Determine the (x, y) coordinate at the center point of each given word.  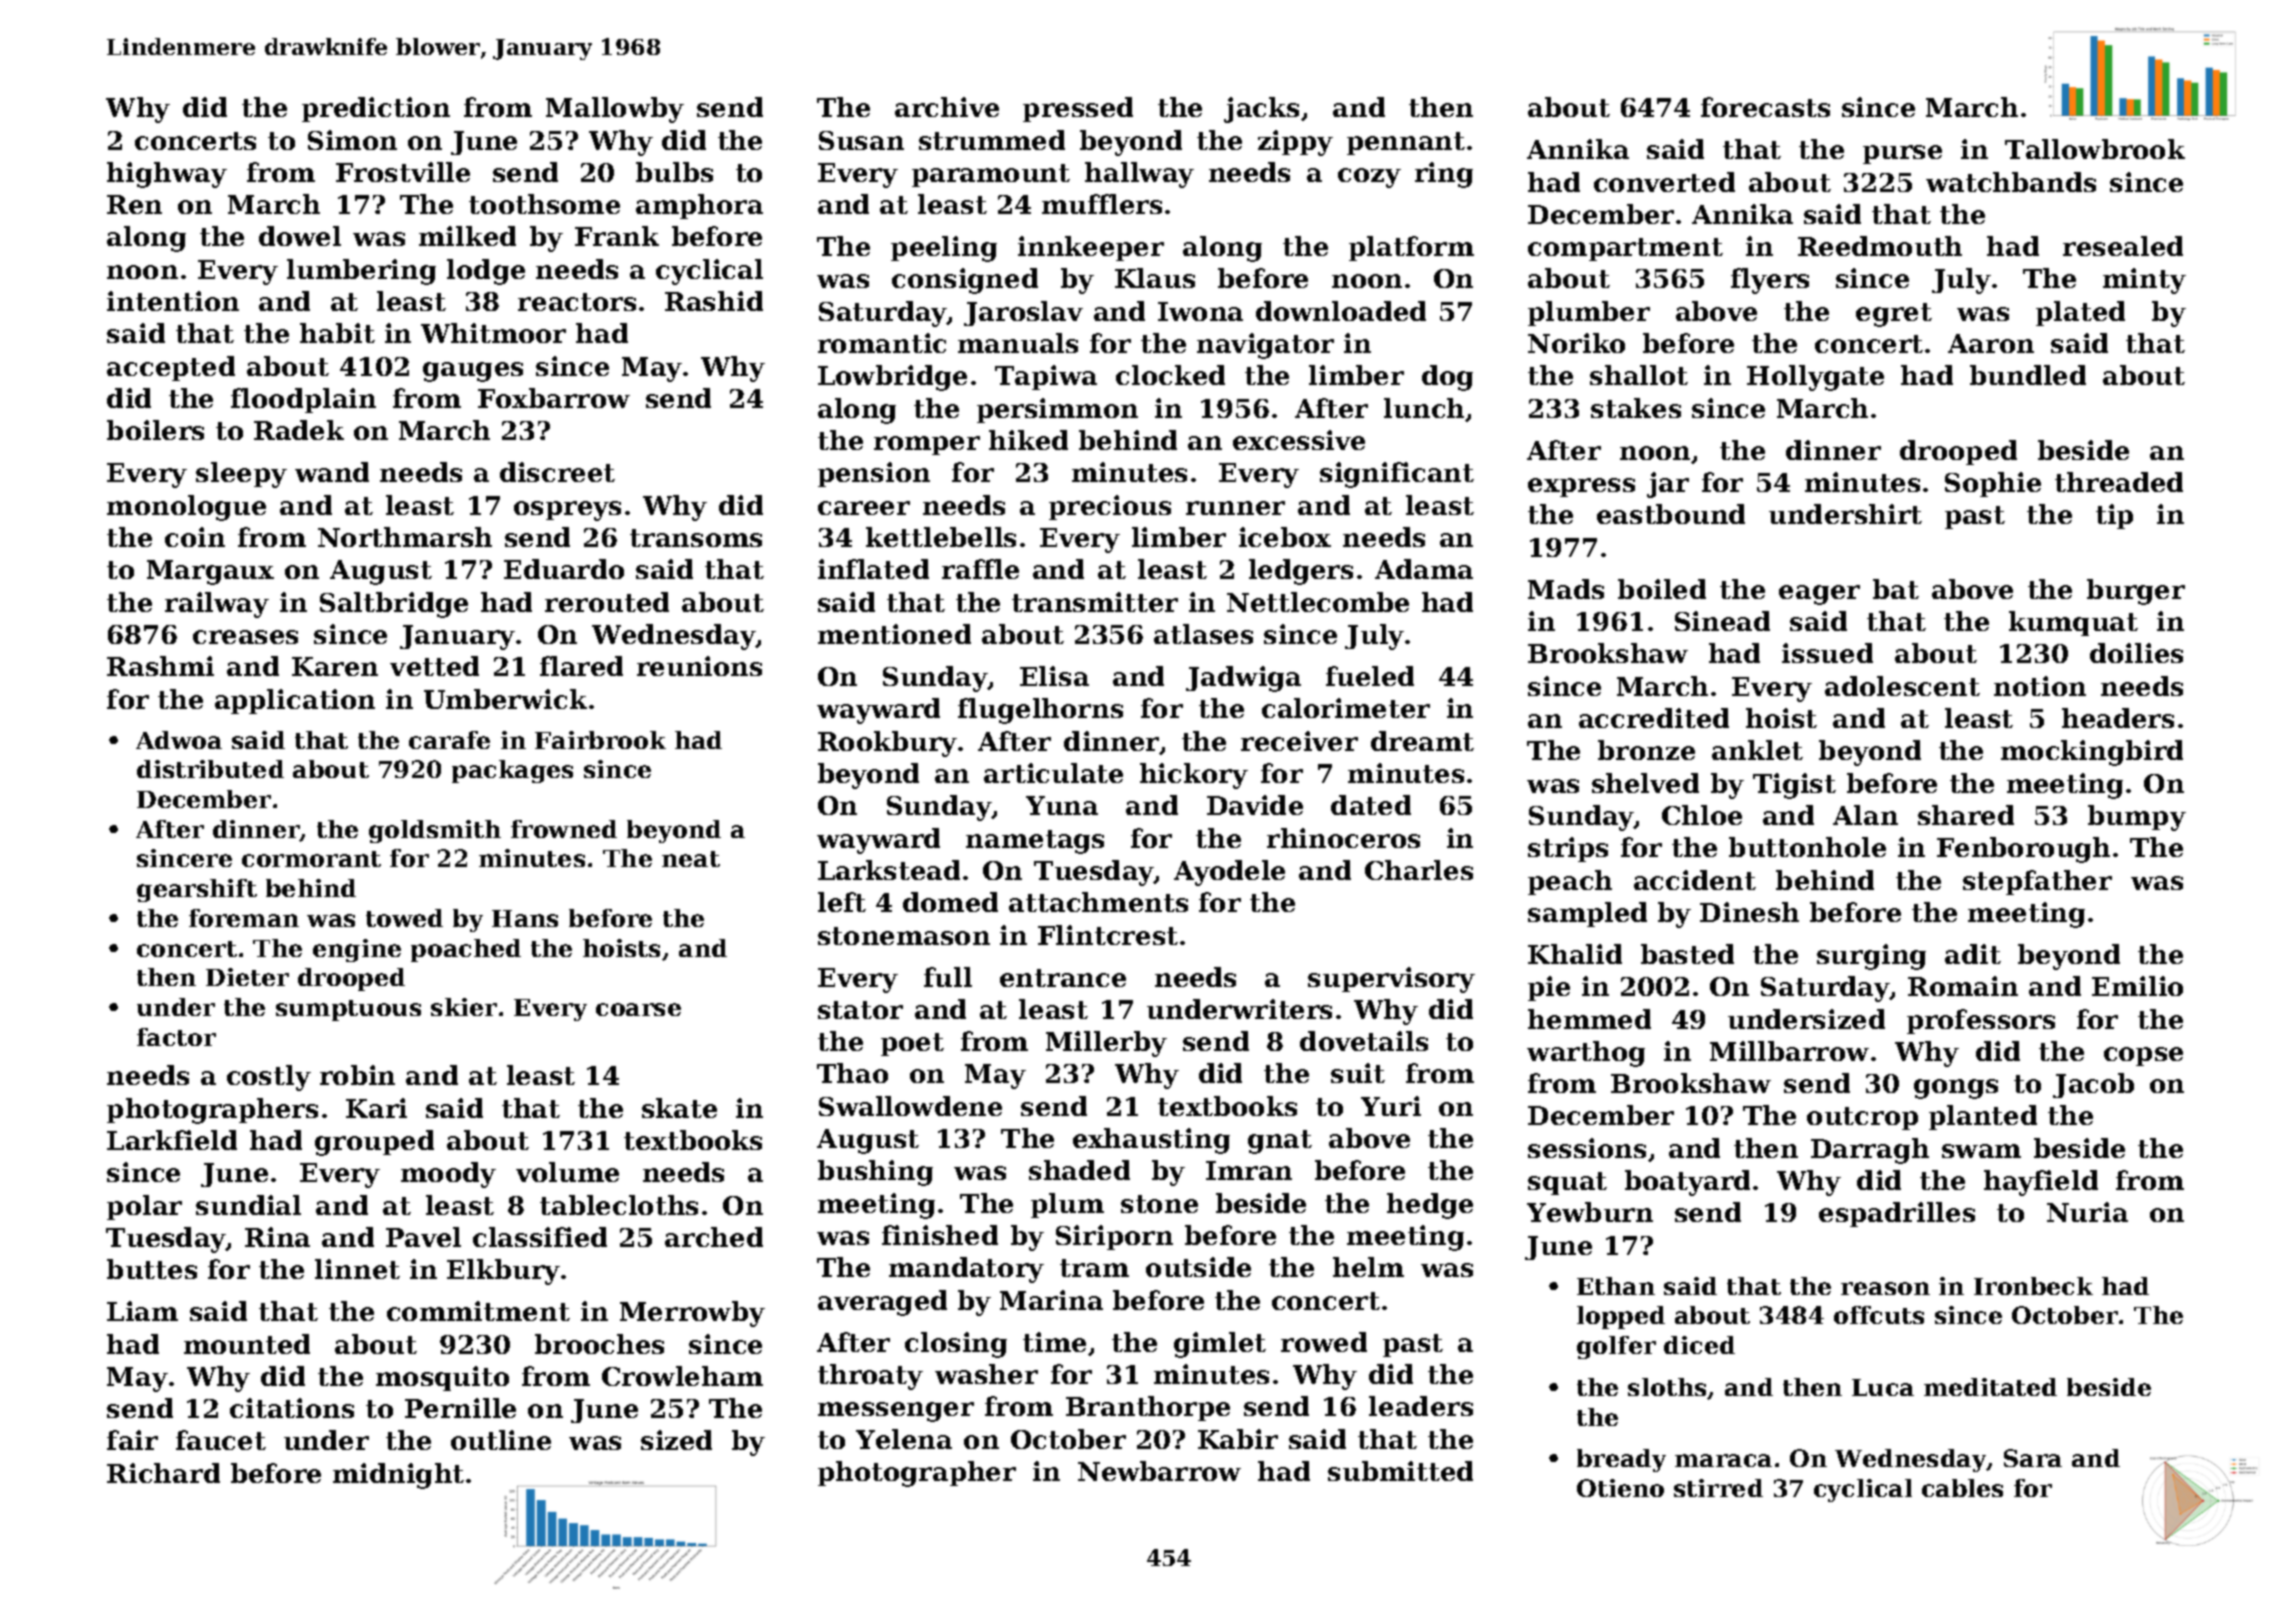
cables (1962, 1488)
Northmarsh (405, 537)
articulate (1053, 773)
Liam (142, 1311)
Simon (352, 140)
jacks (1261, 110)
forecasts (1765, 107)
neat (691, 859)
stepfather (2037, 882)
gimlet (1220, 1345)
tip (2114, 516)
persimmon (1057, 410)
